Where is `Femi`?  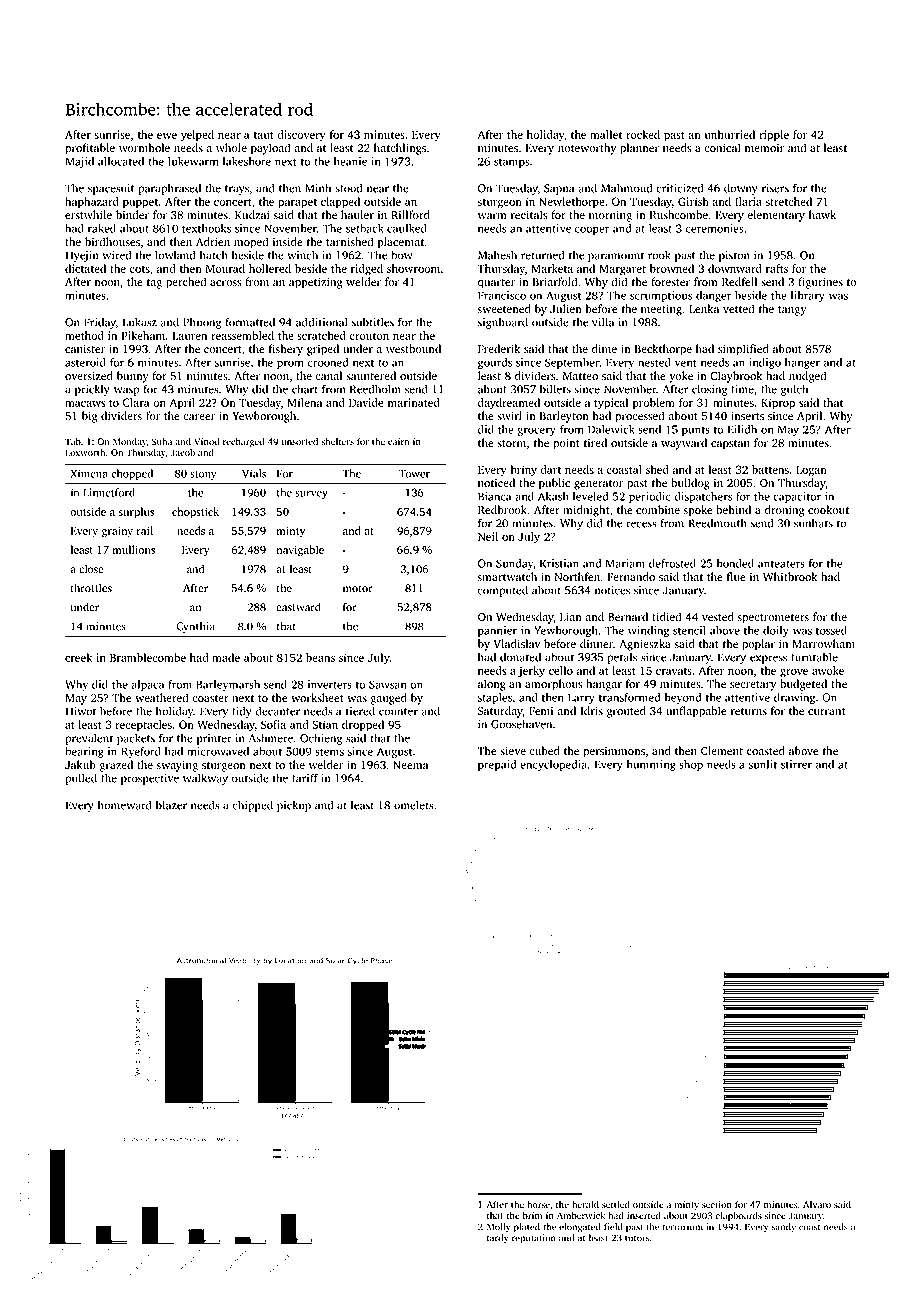 Femi is located at coordinates (541, 711).
